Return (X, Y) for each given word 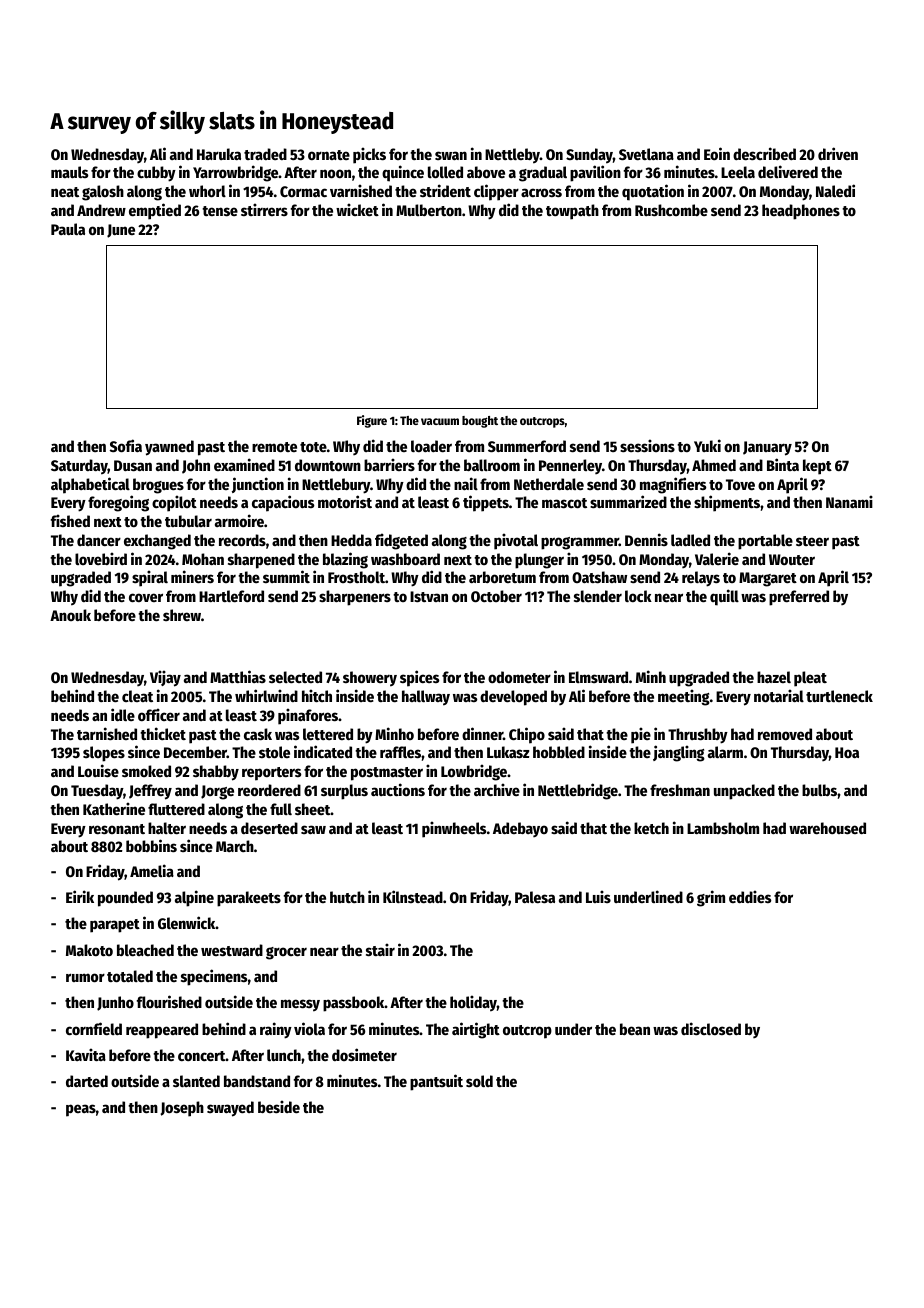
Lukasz (508, 752)
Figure (372, 421)
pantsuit (436, 1082)
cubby (156, 174)
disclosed (711, 1028)
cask (258, 734)
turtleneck (839, 696)
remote (274, 447)
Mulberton (429, 210)
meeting (684, 697)
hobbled (559, 752)
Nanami (849, 501)
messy (300, 1005)
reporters (271, 774)
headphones (801, 212)
